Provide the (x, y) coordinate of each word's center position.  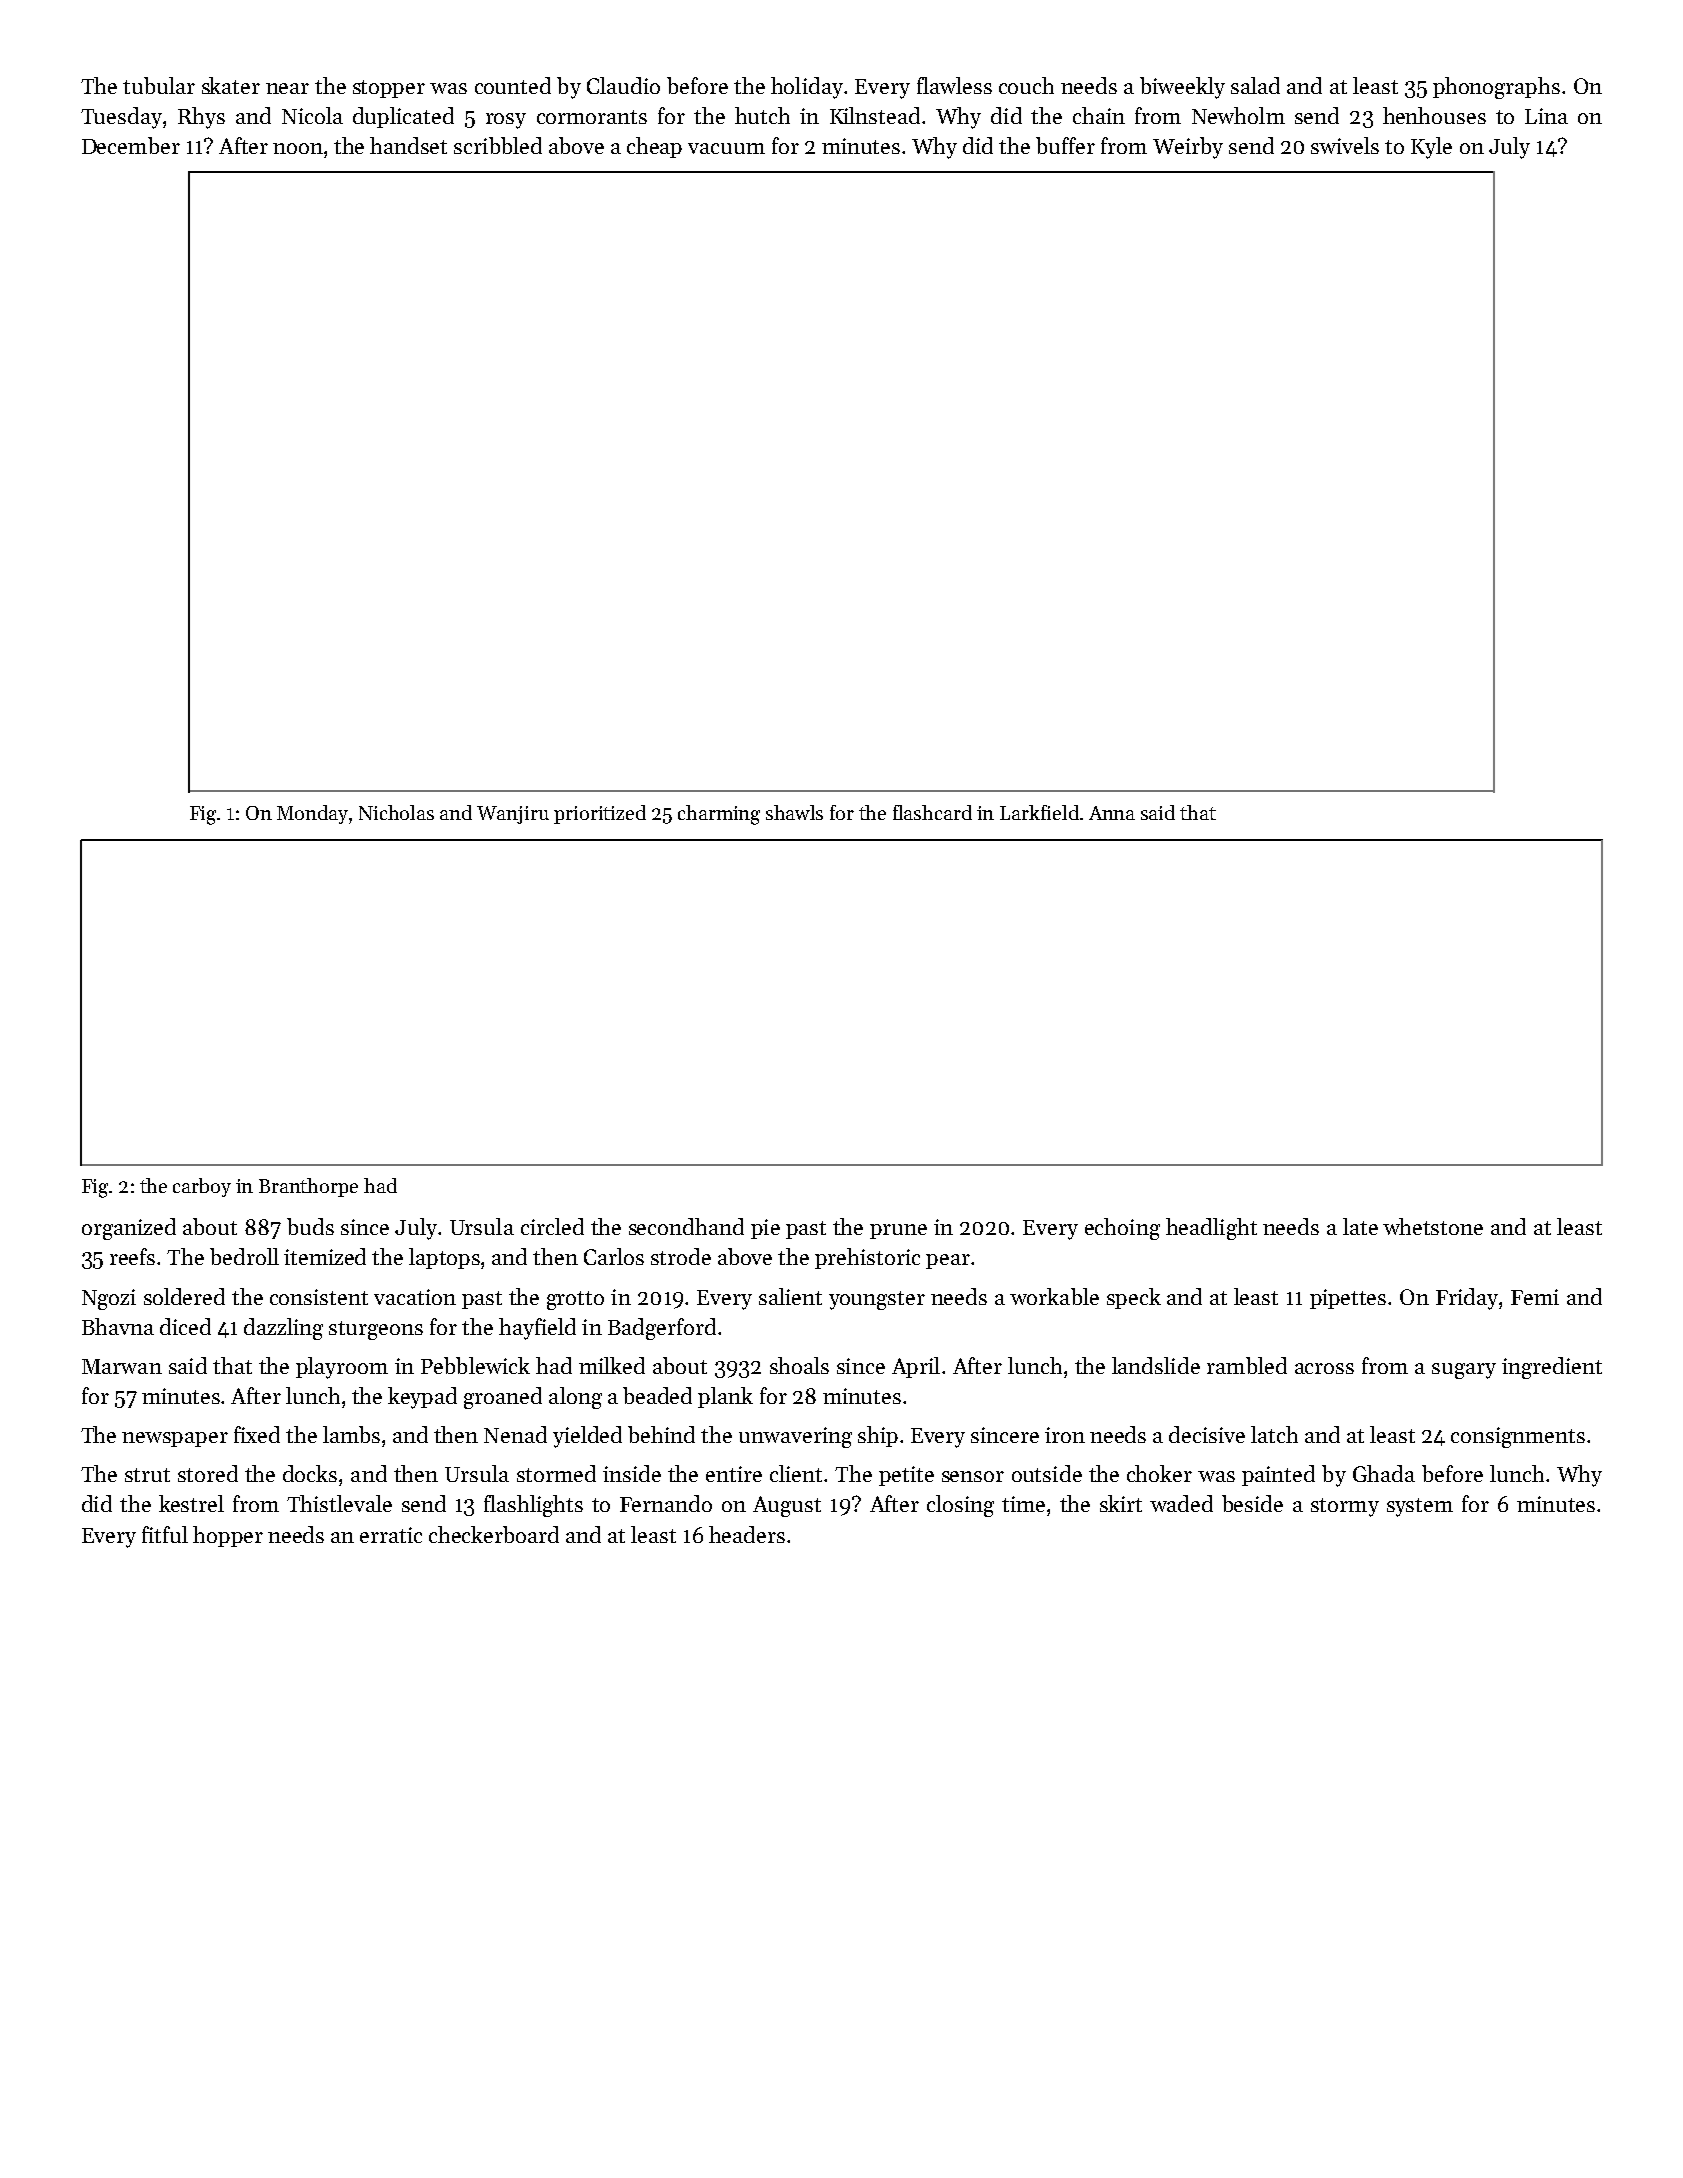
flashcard (932, 812)
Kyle (1431, 148)
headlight (1211, 1229)
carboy (202, 1187)
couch (1026, 85)
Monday (313, 814)
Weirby (1188, 148)
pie (765, 1229)
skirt (1121, 1503)
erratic (391, 1535)
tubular (159, 85)
